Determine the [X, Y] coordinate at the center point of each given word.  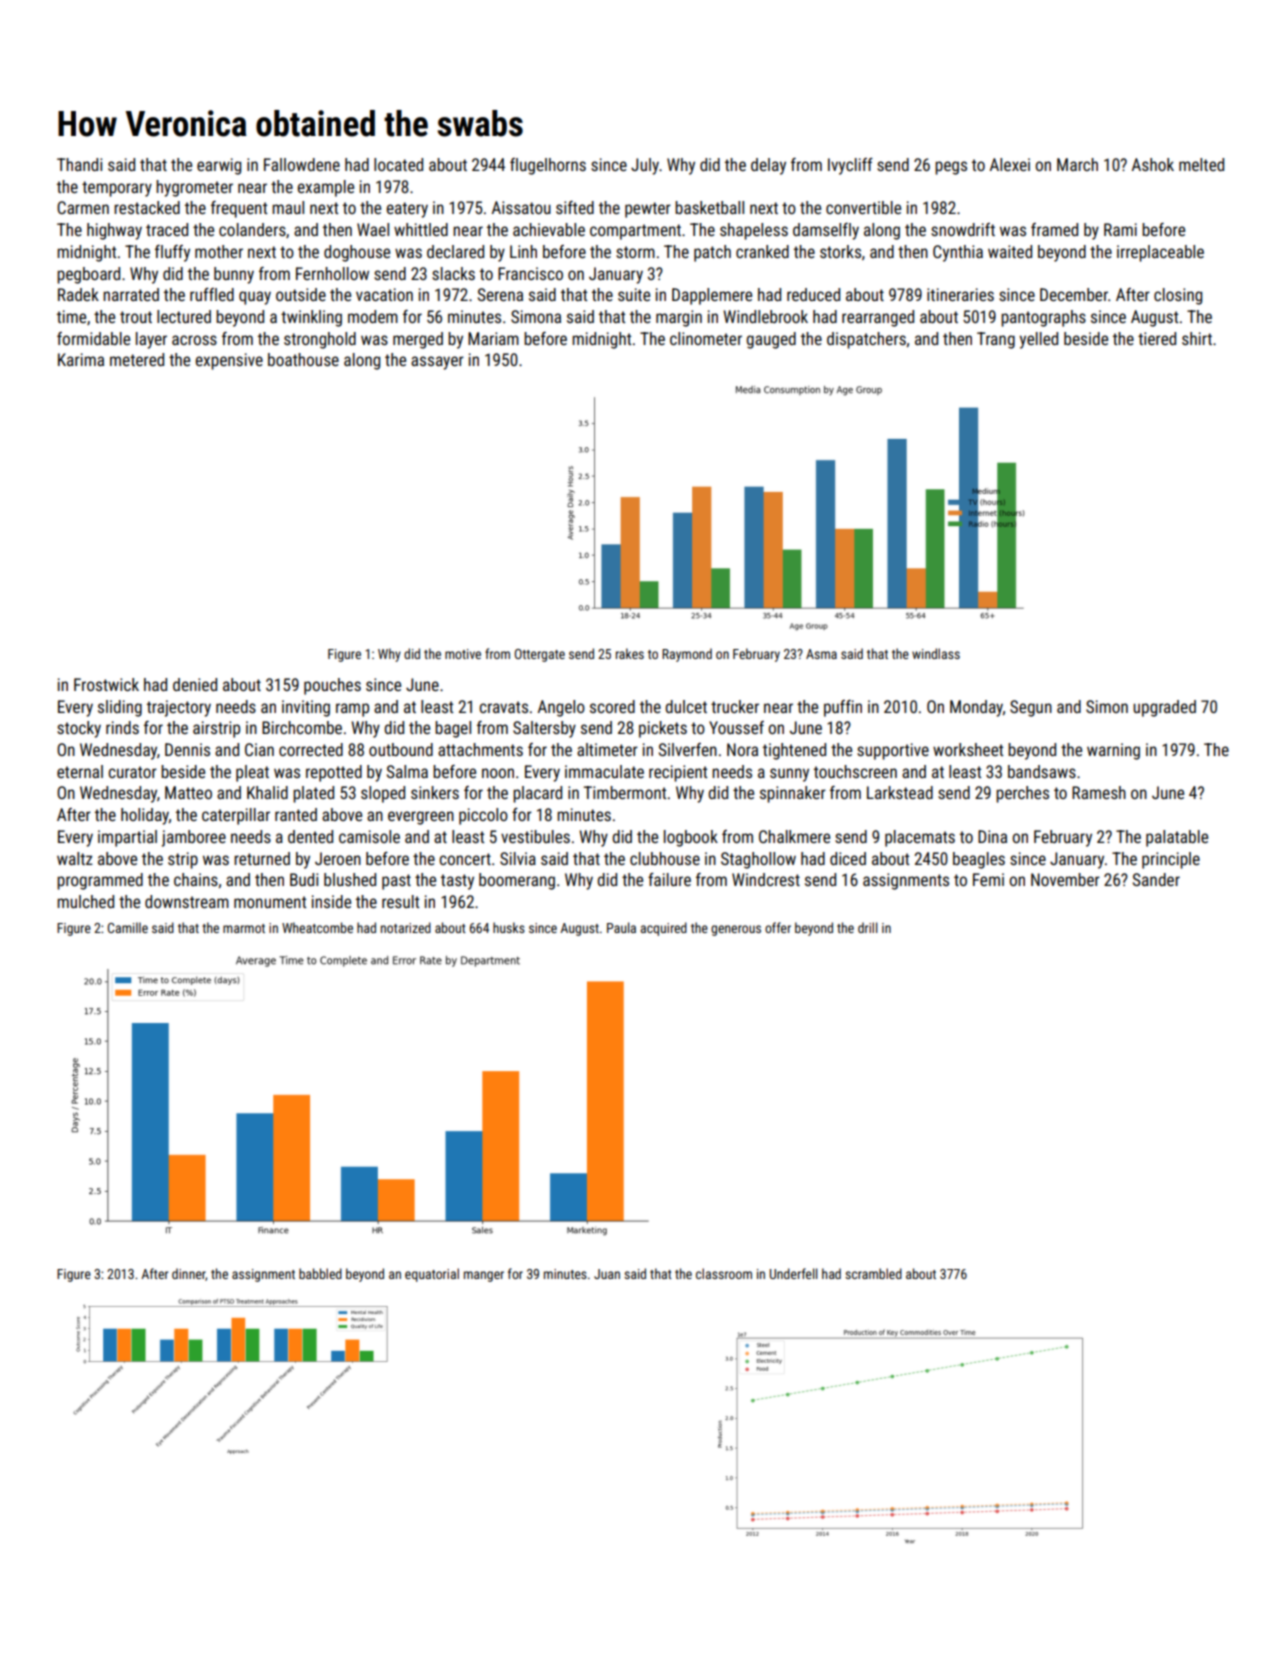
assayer [437, 363]
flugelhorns [548, 166]
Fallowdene [302, 164]
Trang [996, 340]
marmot [244, 928]
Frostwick [106, 684]
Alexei [1010, 164]
